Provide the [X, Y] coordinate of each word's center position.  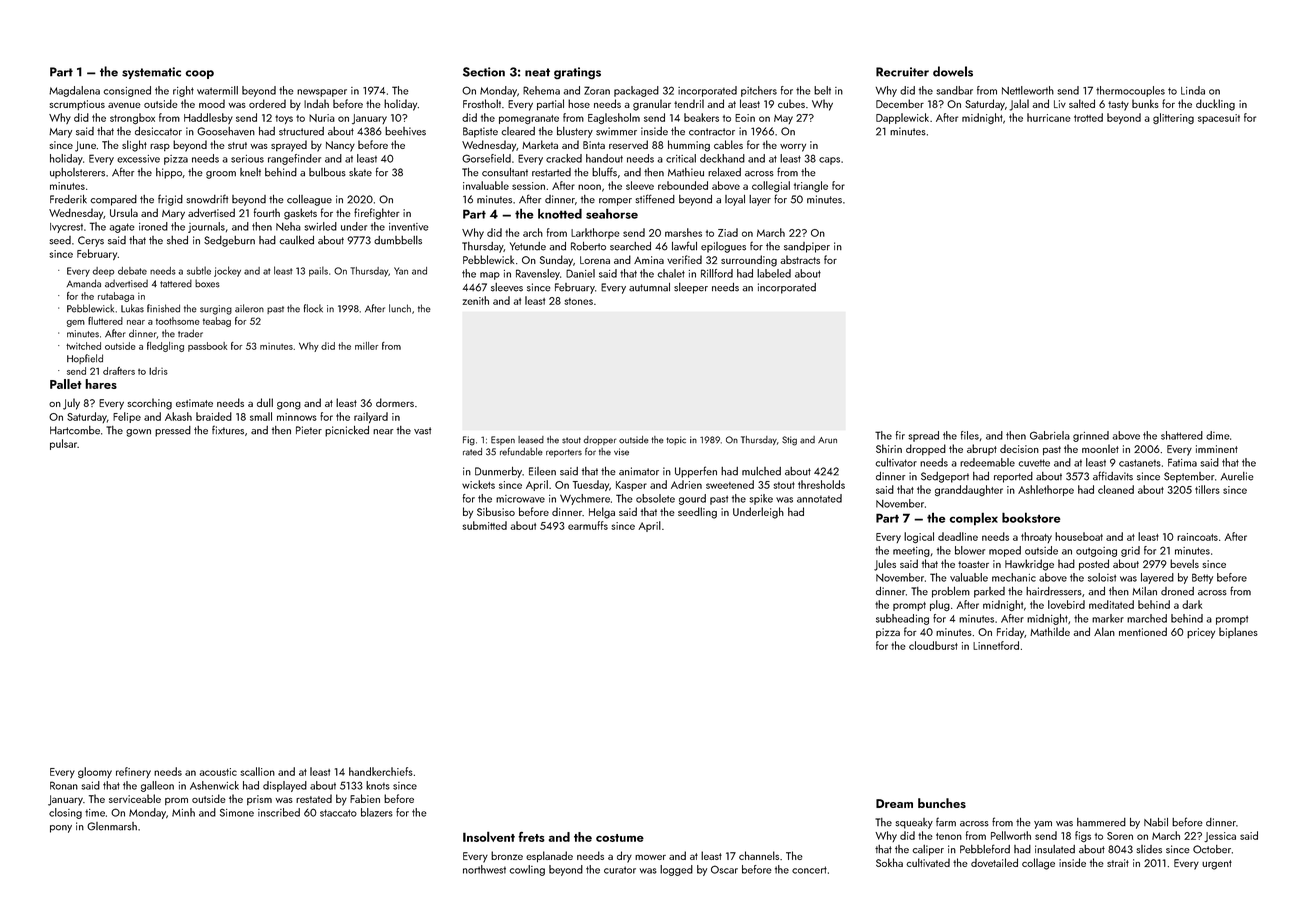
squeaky [914, 823]
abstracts [800, 259]
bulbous [327, 172]
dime [1218, 435]
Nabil [1156, 822]
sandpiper [807, 247]
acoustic [218, 772]
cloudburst [933, 645]
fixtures [228, 430]
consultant [505, 172]
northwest [484, 869]
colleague [309, 200]
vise [621, 452]
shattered [1182, 435]
